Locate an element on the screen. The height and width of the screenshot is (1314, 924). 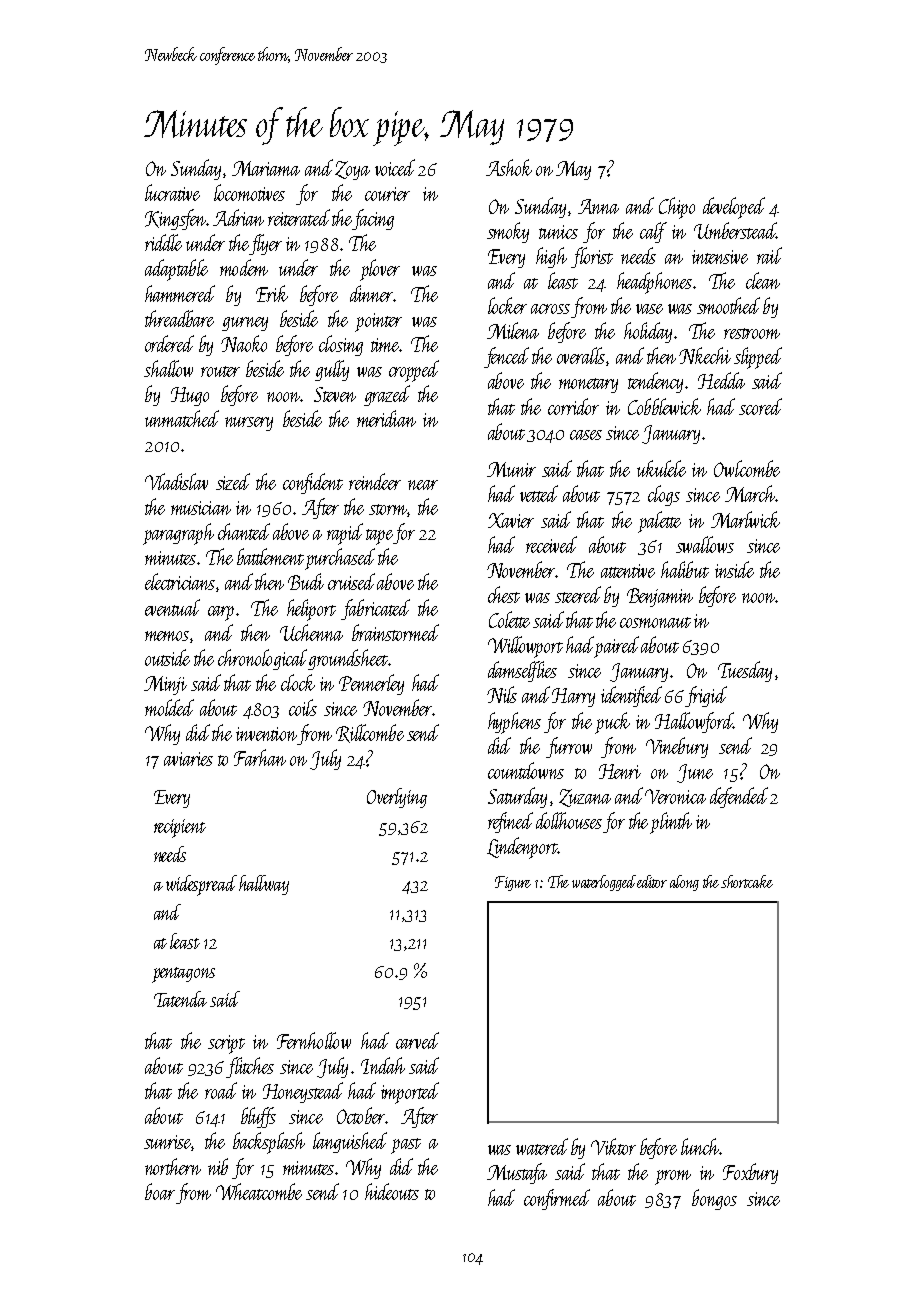
hammered is located at coordinates (180, 293).
